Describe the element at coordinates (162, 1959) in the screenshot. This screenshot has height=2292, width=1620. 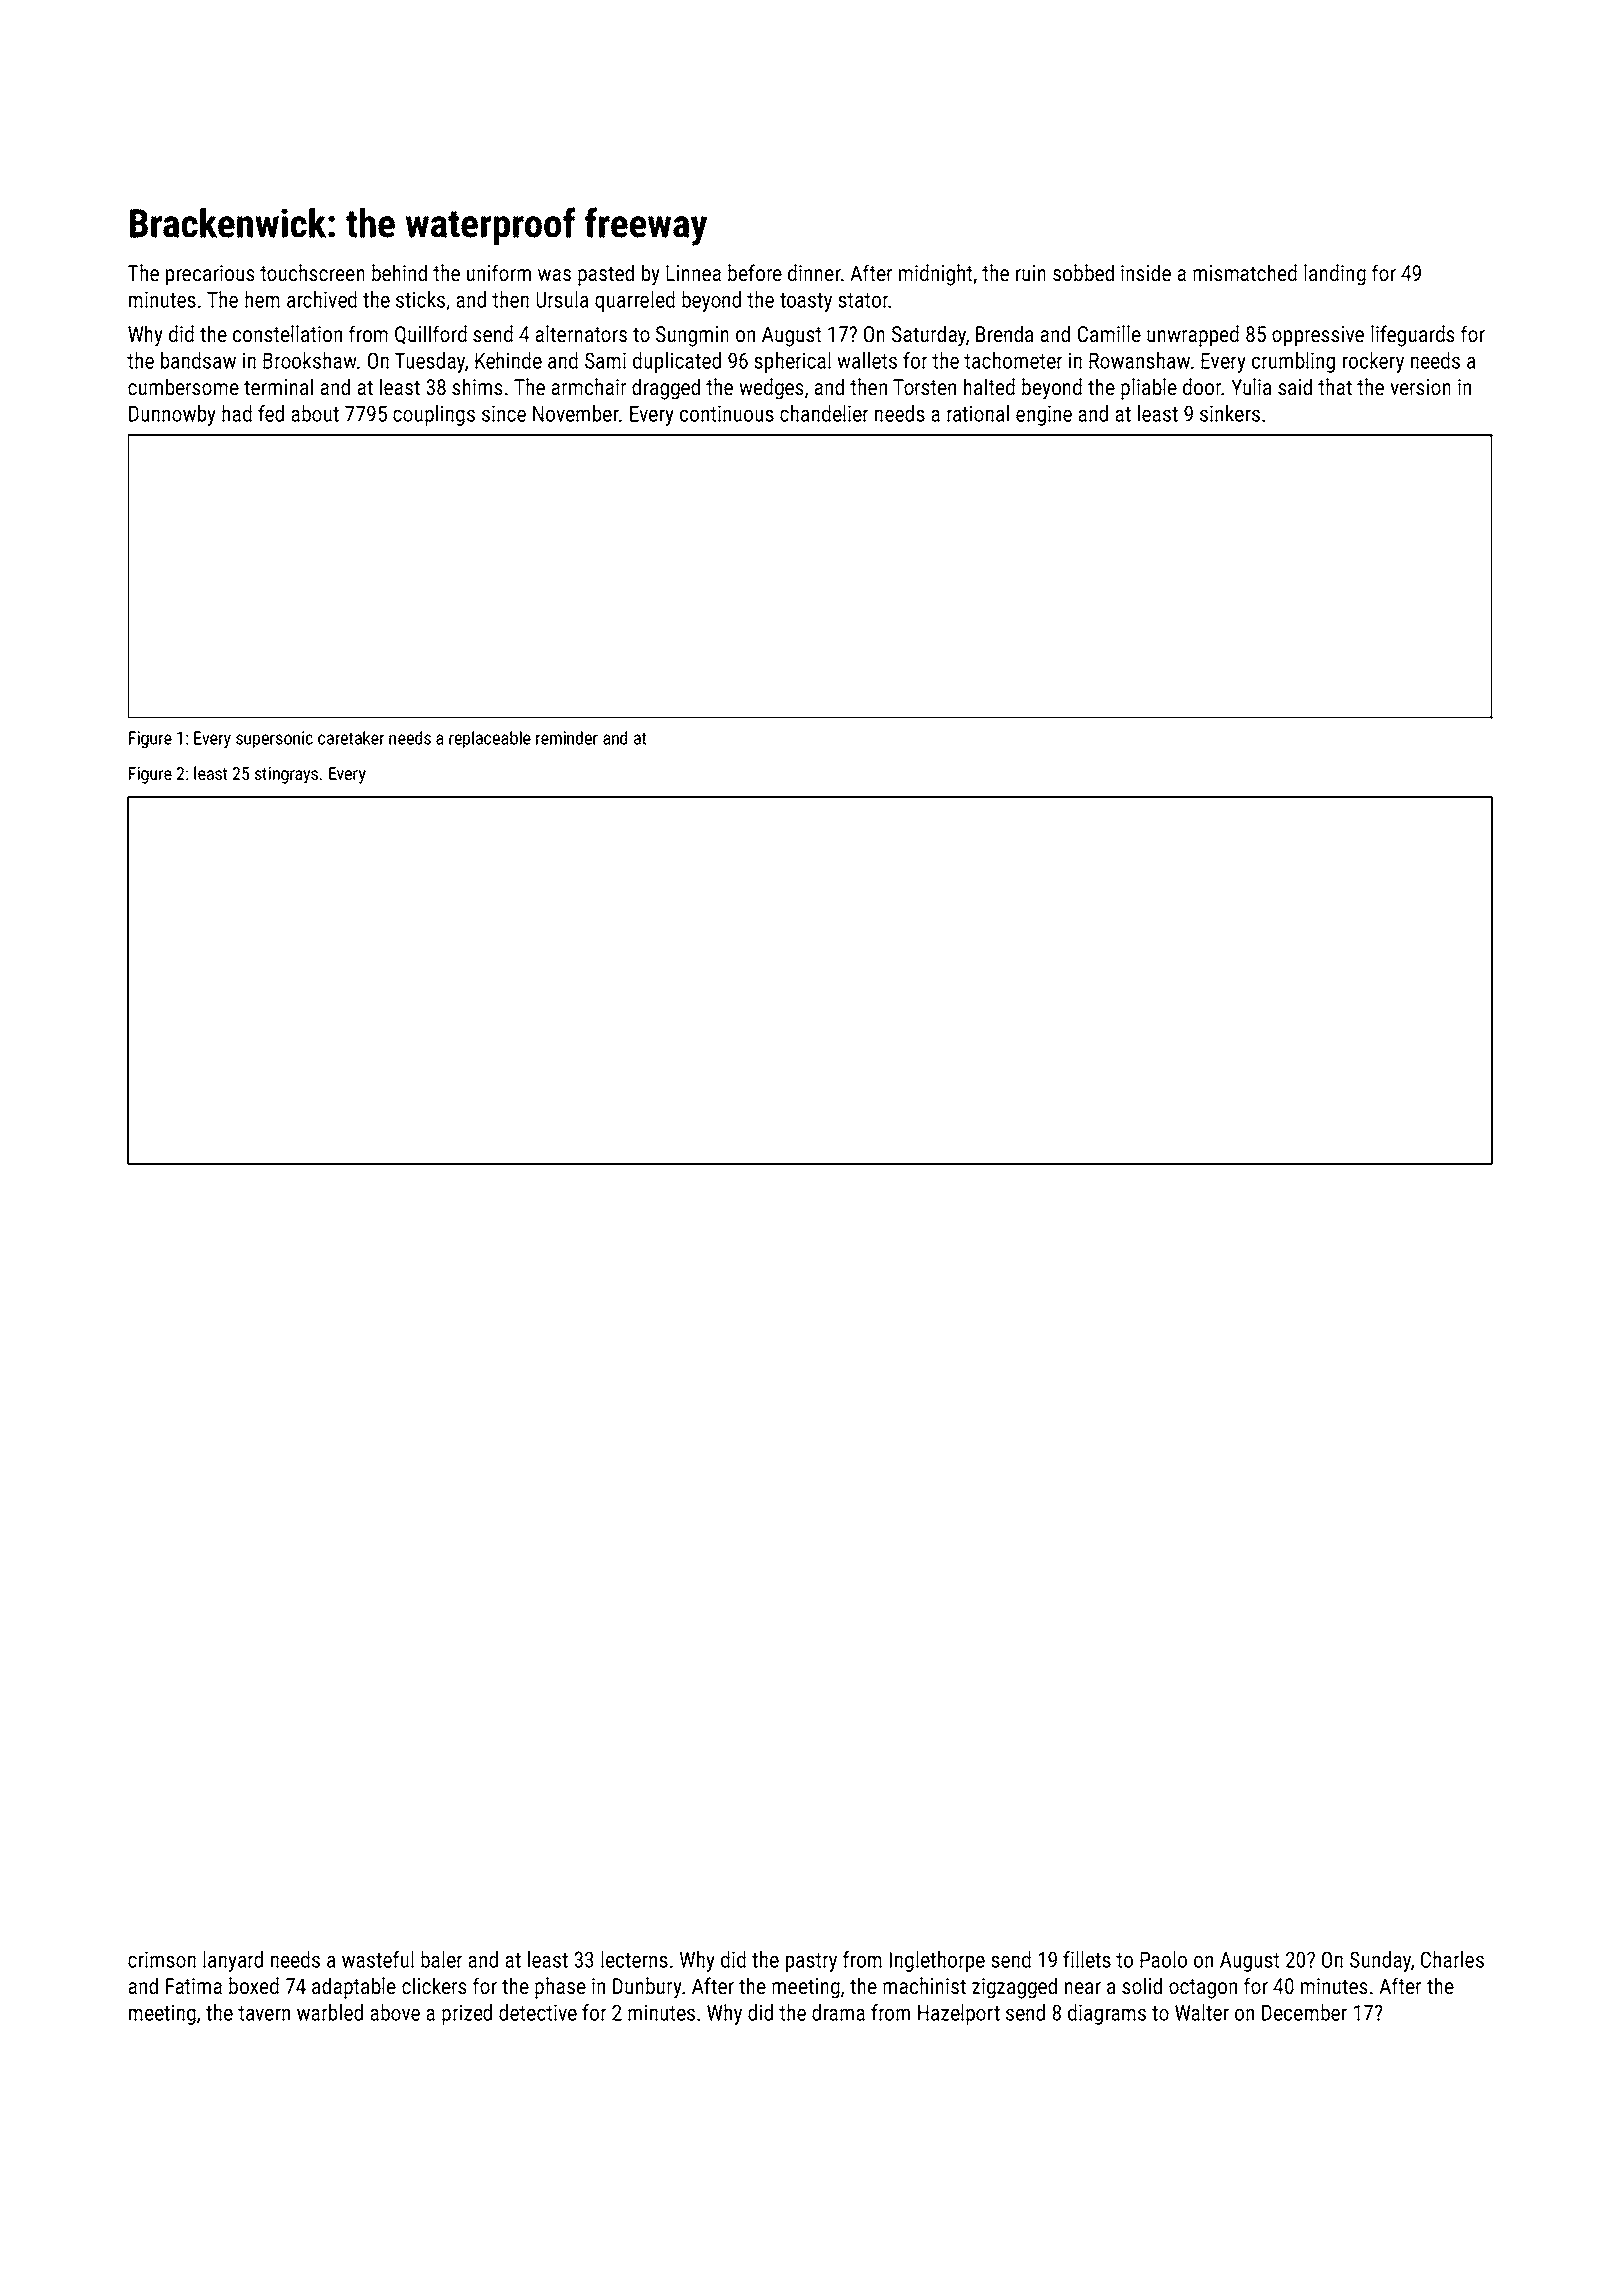
I see `crimson` at that location.
